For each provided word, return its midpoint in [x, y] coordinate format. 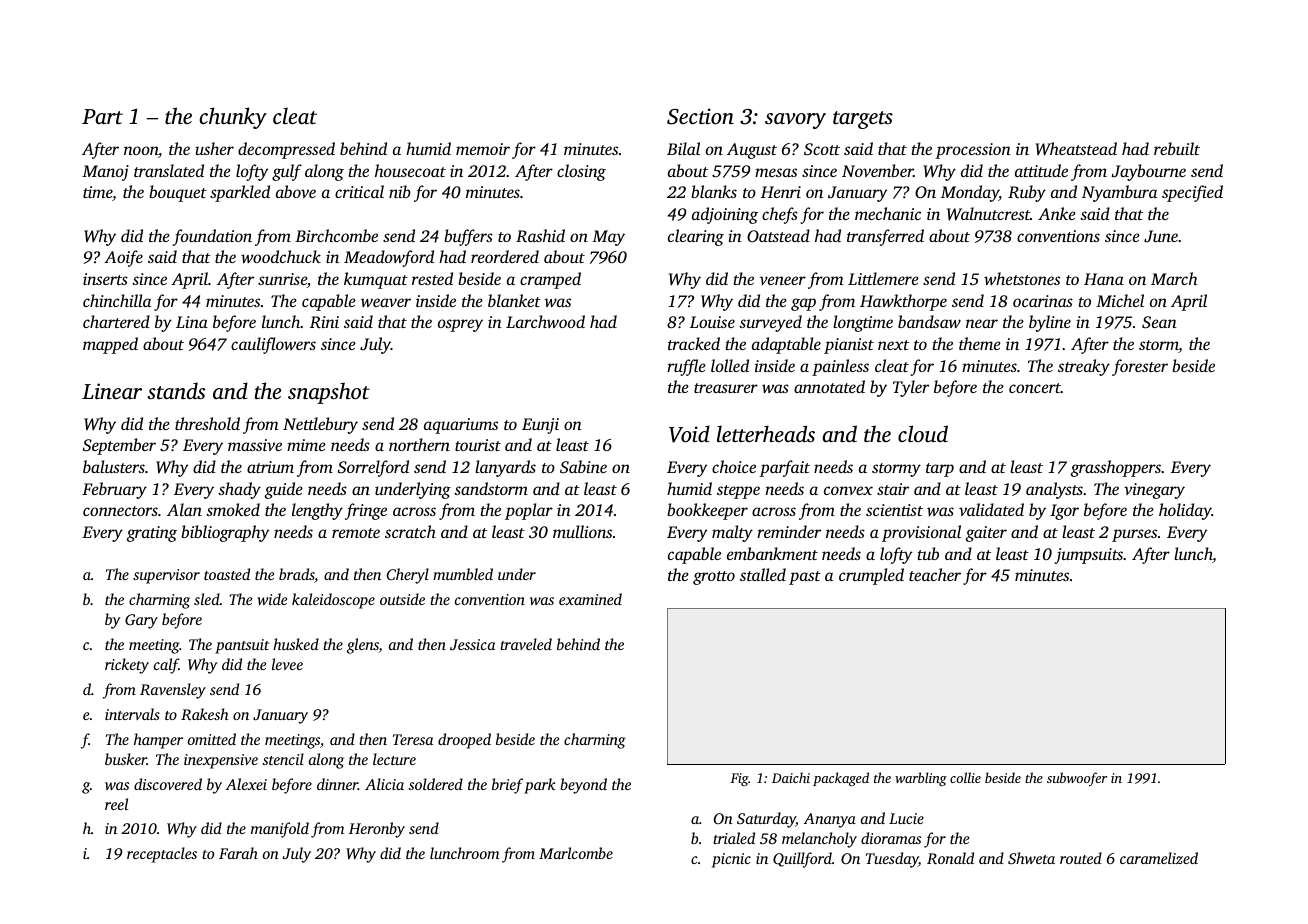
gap [803, 304]
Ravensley [173, 691]
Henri [781, 192]
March [1174, 278]
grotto [714, 578]
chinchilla [117, 300]
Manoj [105, 173]
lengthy [317, 511]
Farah [238, 853]
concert [1035, 388]
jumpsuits [1089, 556]
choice [734, 466]
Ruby [1027, 193]
